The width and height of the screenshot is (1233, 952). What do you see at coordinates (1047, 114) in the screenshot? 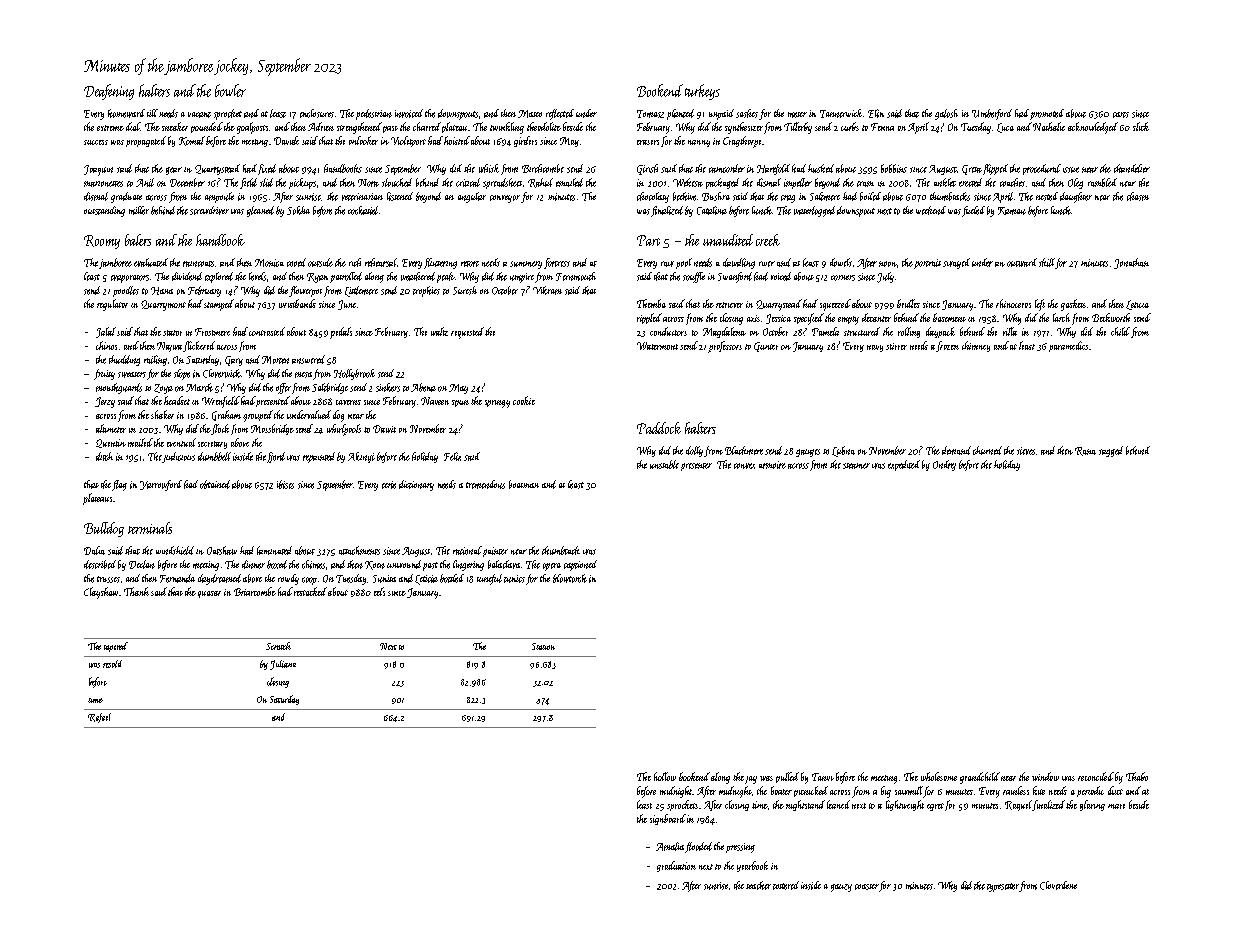
I see `promoted` at bounding box center [1047, 114].
